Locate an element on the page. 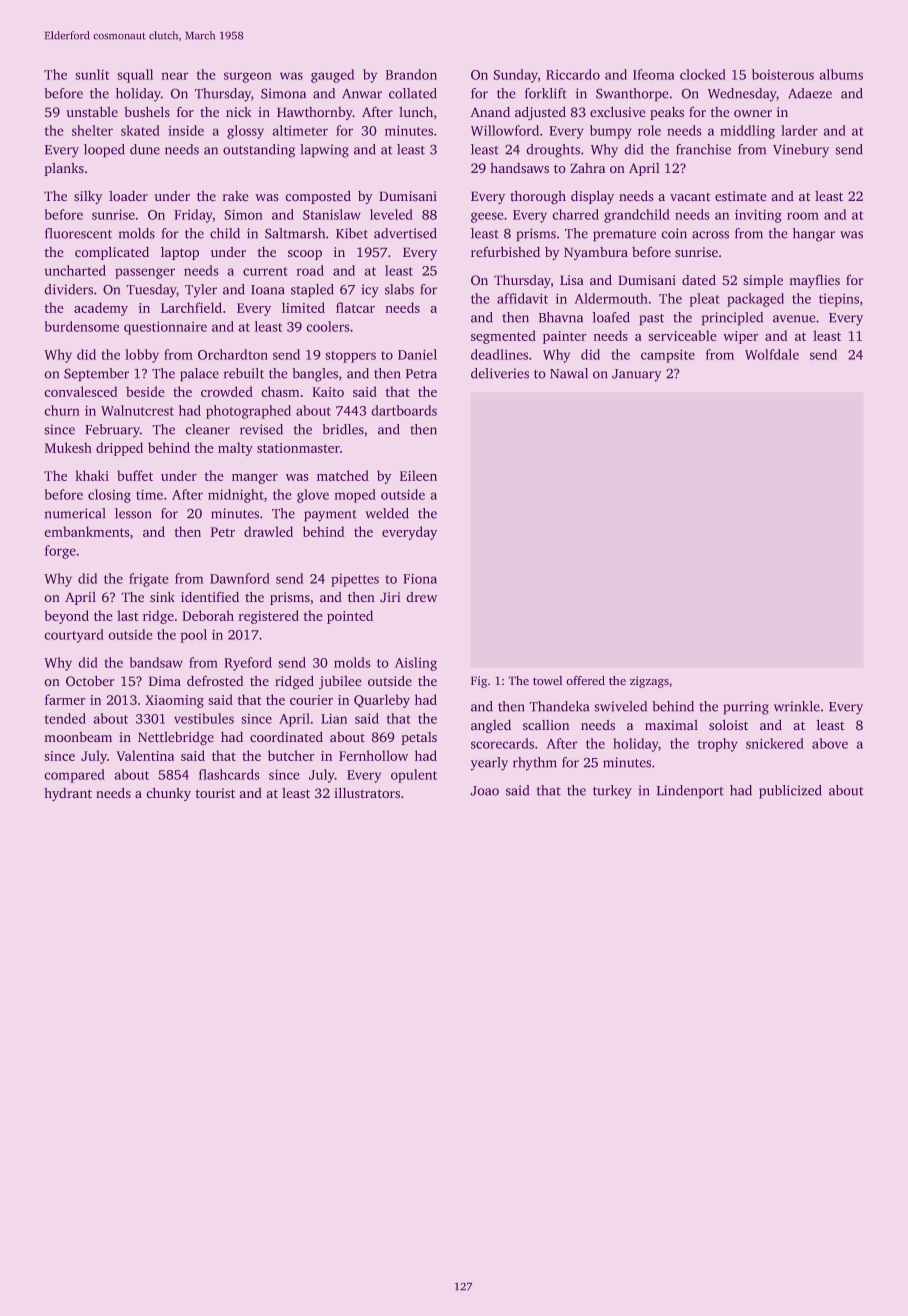 The image size is (908, 1316). planks is located at coordinates (64, 169).
